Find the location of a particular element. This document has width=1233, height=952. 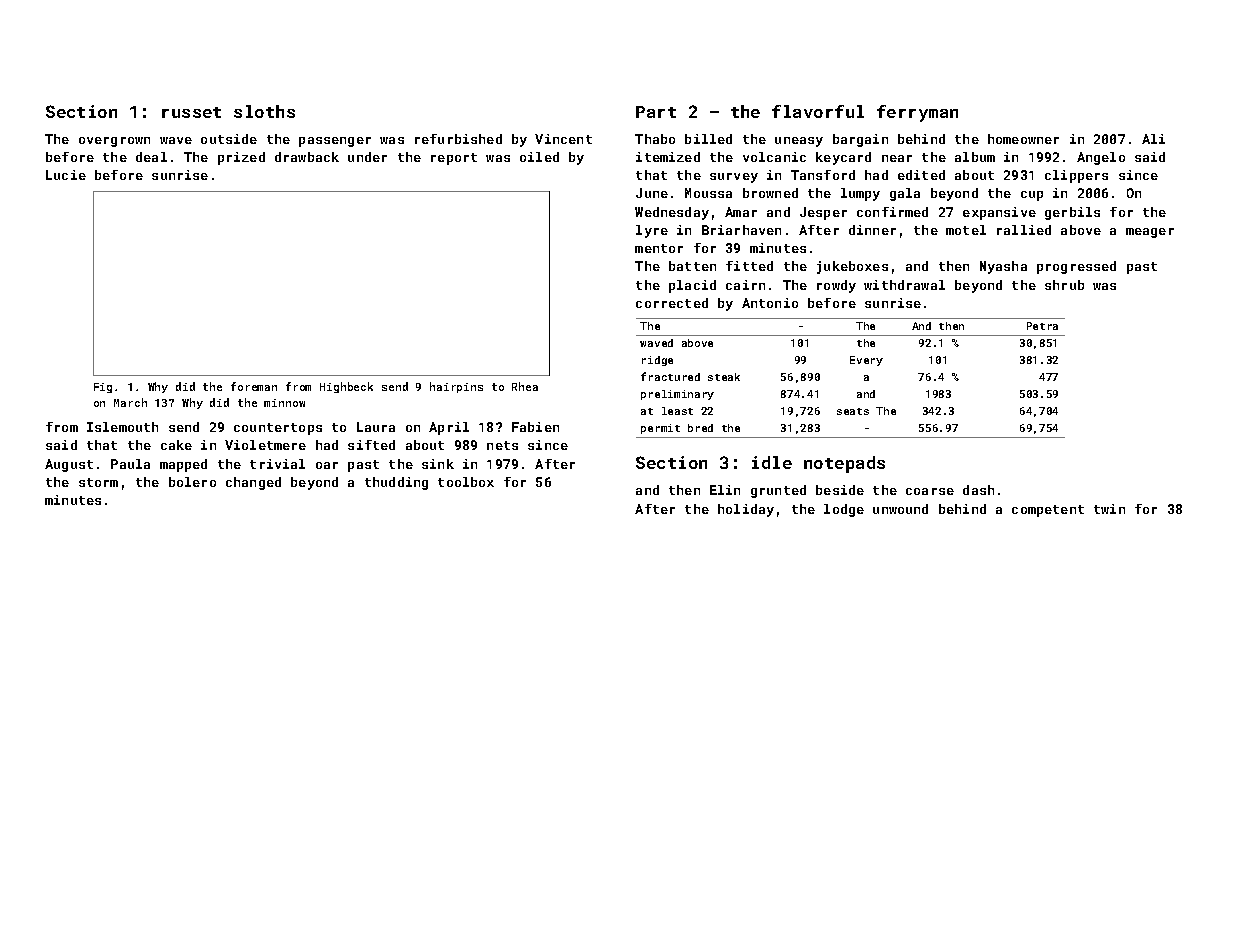

seats is located at coordinates (853, 411).
